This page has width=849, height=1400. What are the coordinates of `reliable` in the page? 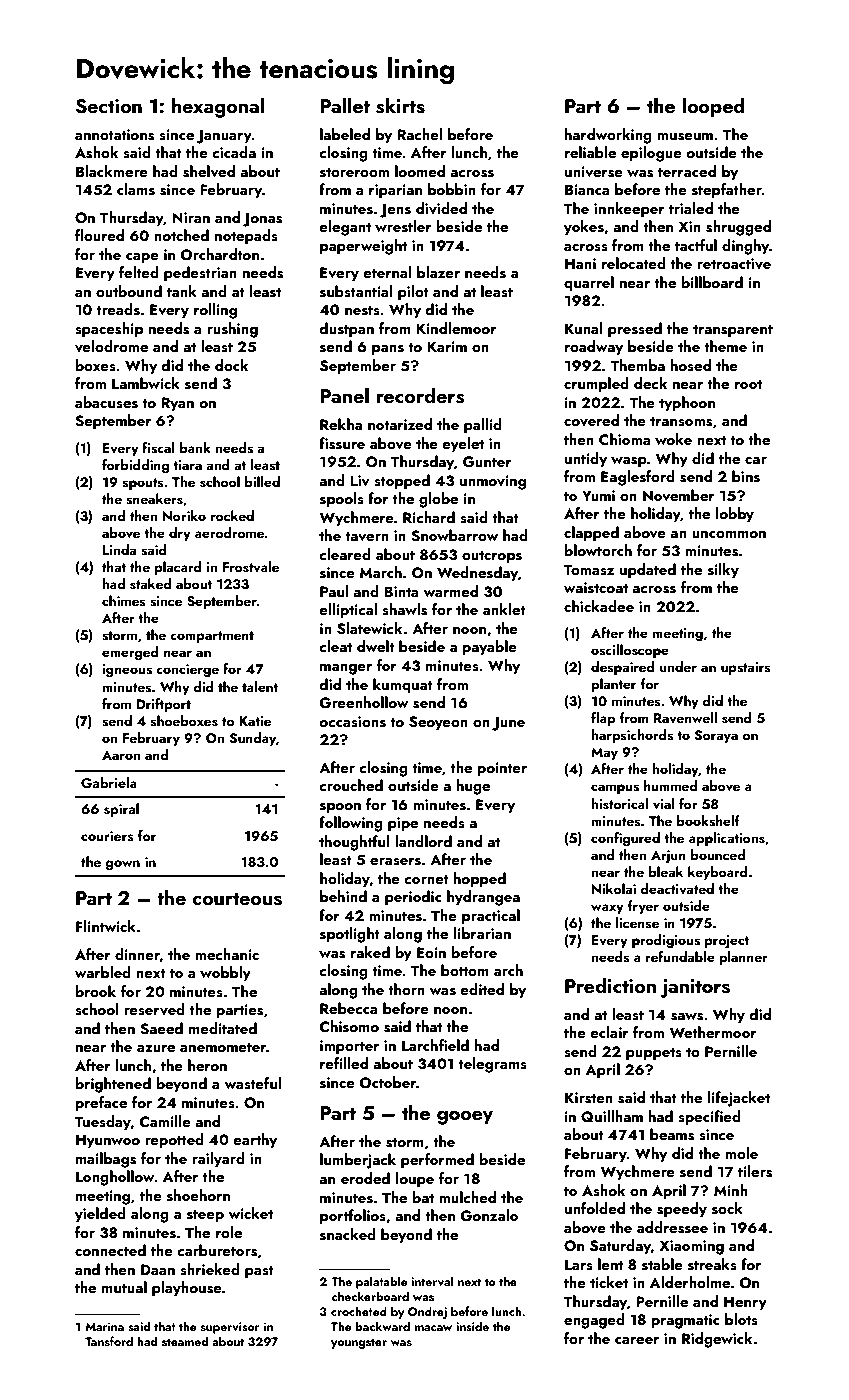 It's located at (590, 152).
